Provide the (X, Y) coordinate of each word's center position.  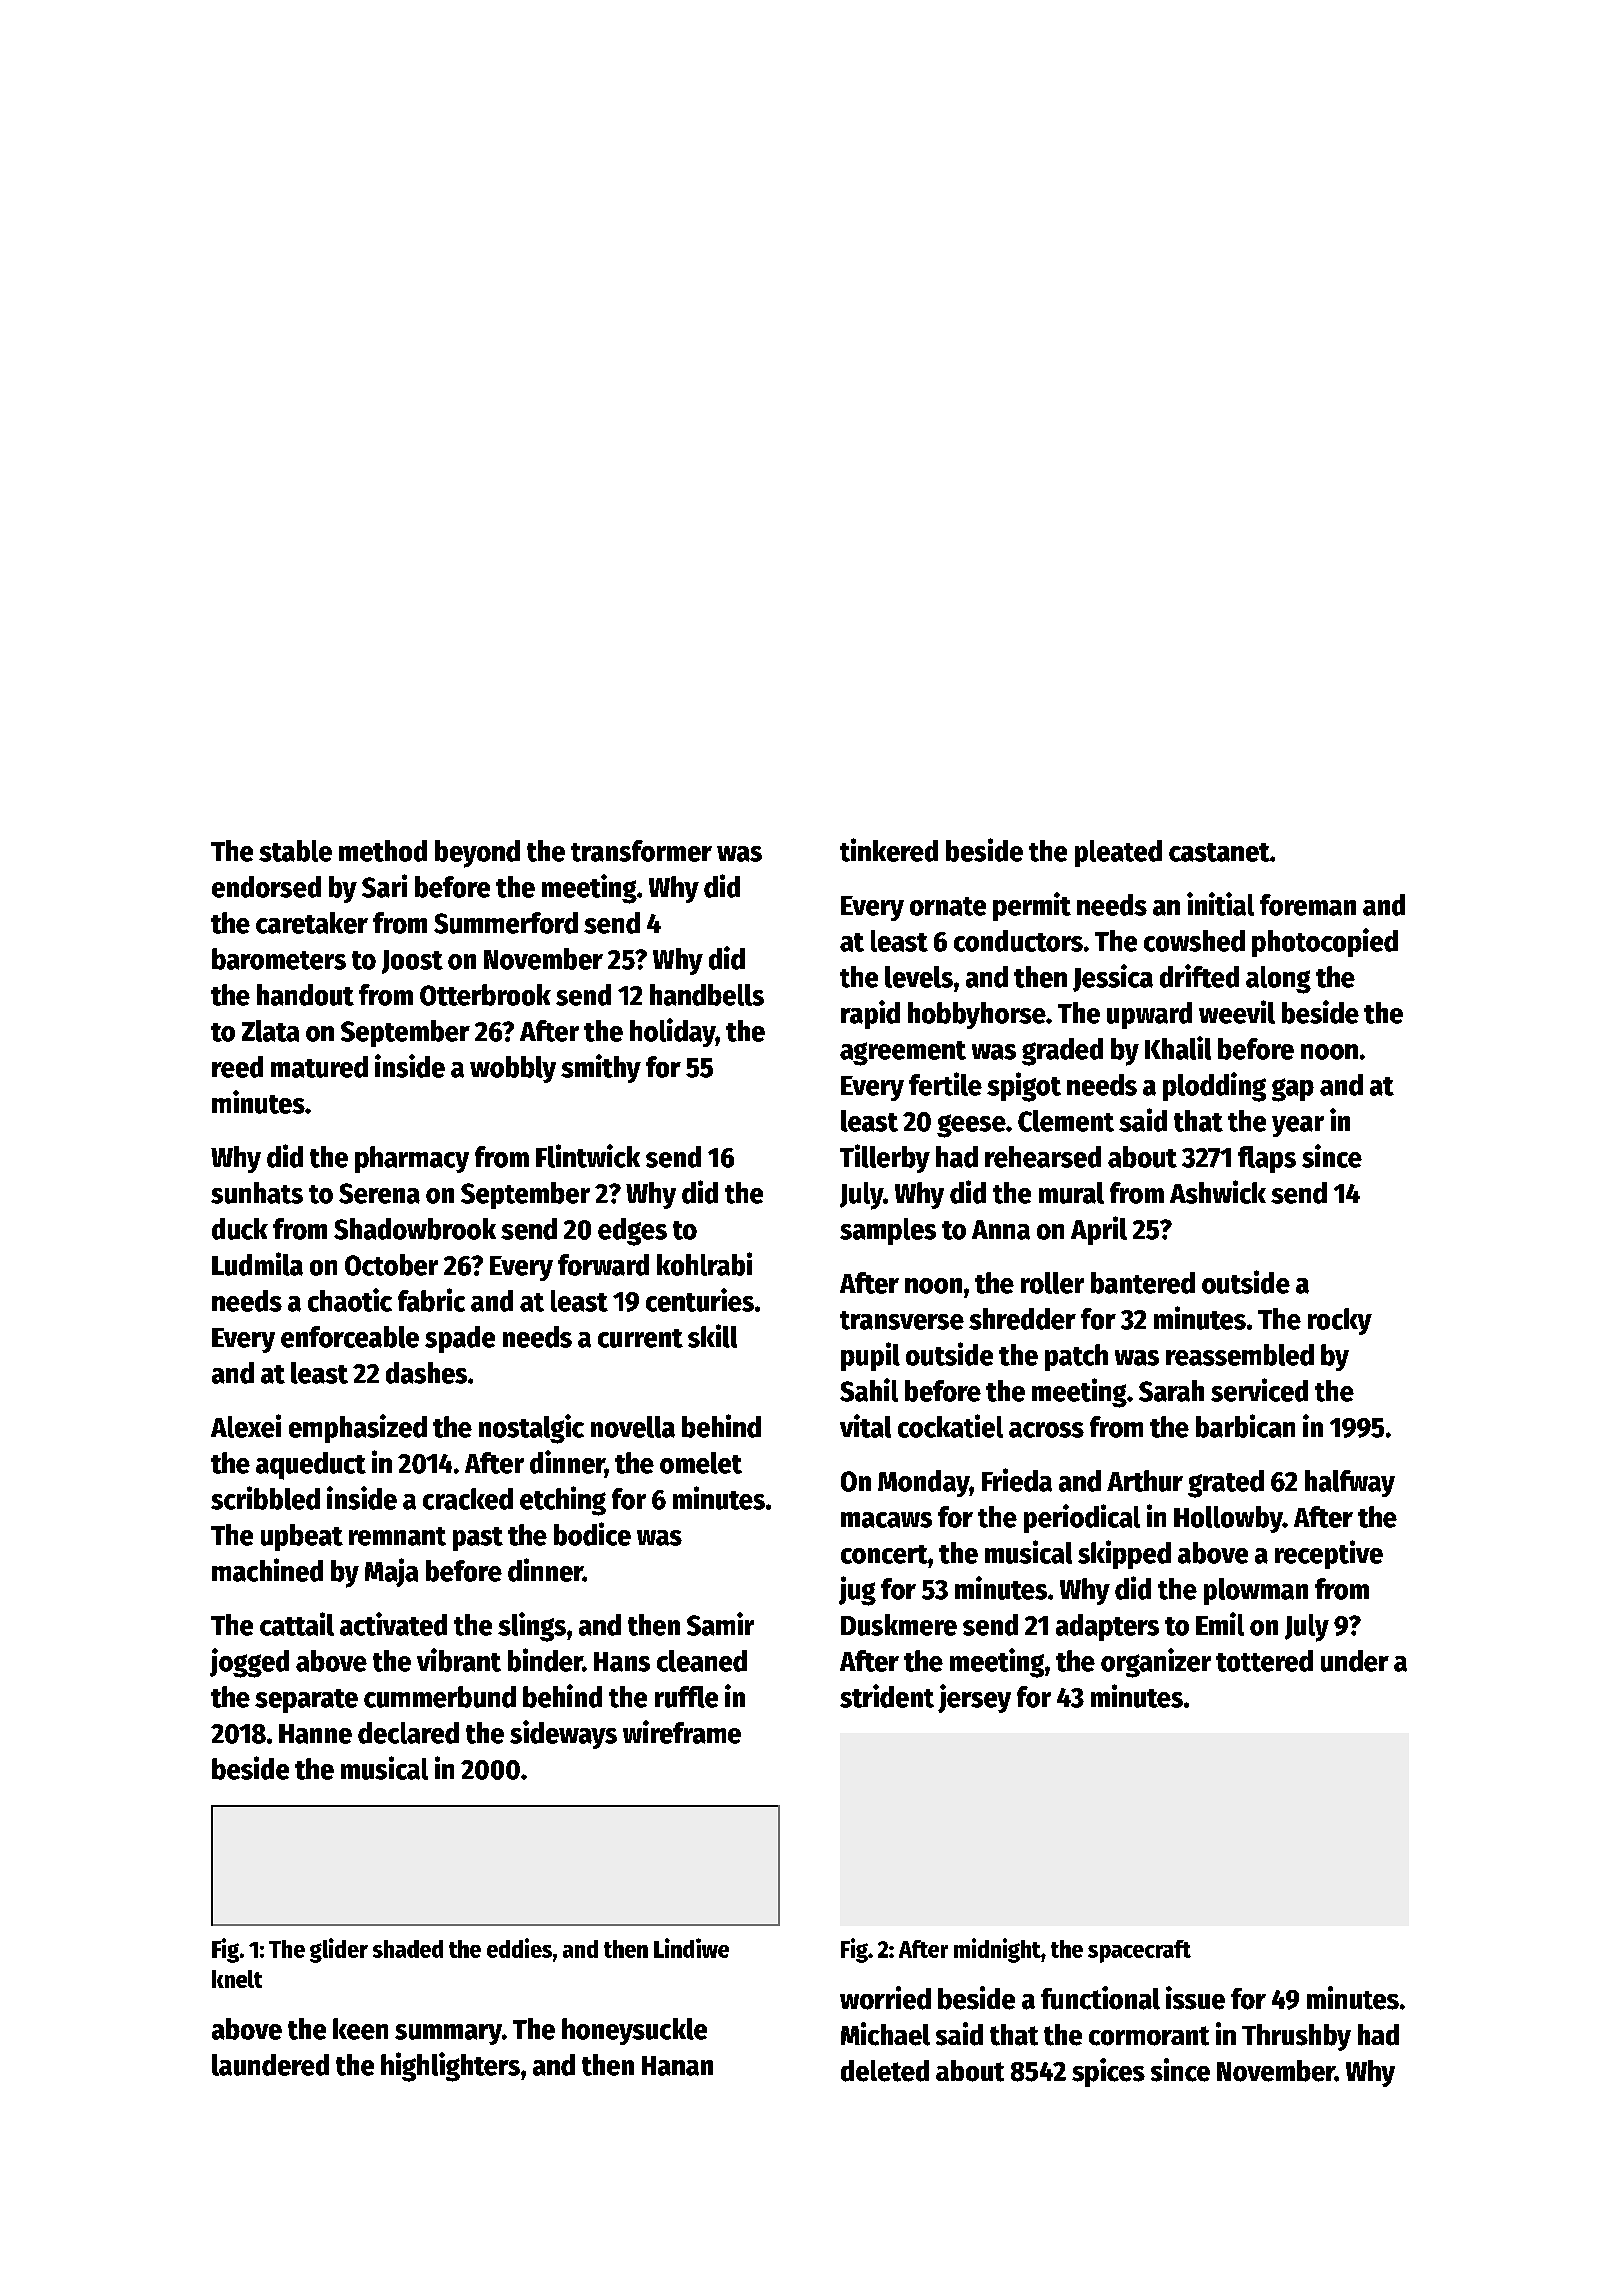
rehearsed (1043, 1157)
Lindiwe (691, 1948)
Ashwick (1218, 1192)
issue (1195, 1998)
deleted (885, 2071)
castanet (1219, 852)
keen (360, 2029)
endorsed (266, 887)
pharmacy (412, 1159)
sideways (563, 1734)
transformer (641, 851)
